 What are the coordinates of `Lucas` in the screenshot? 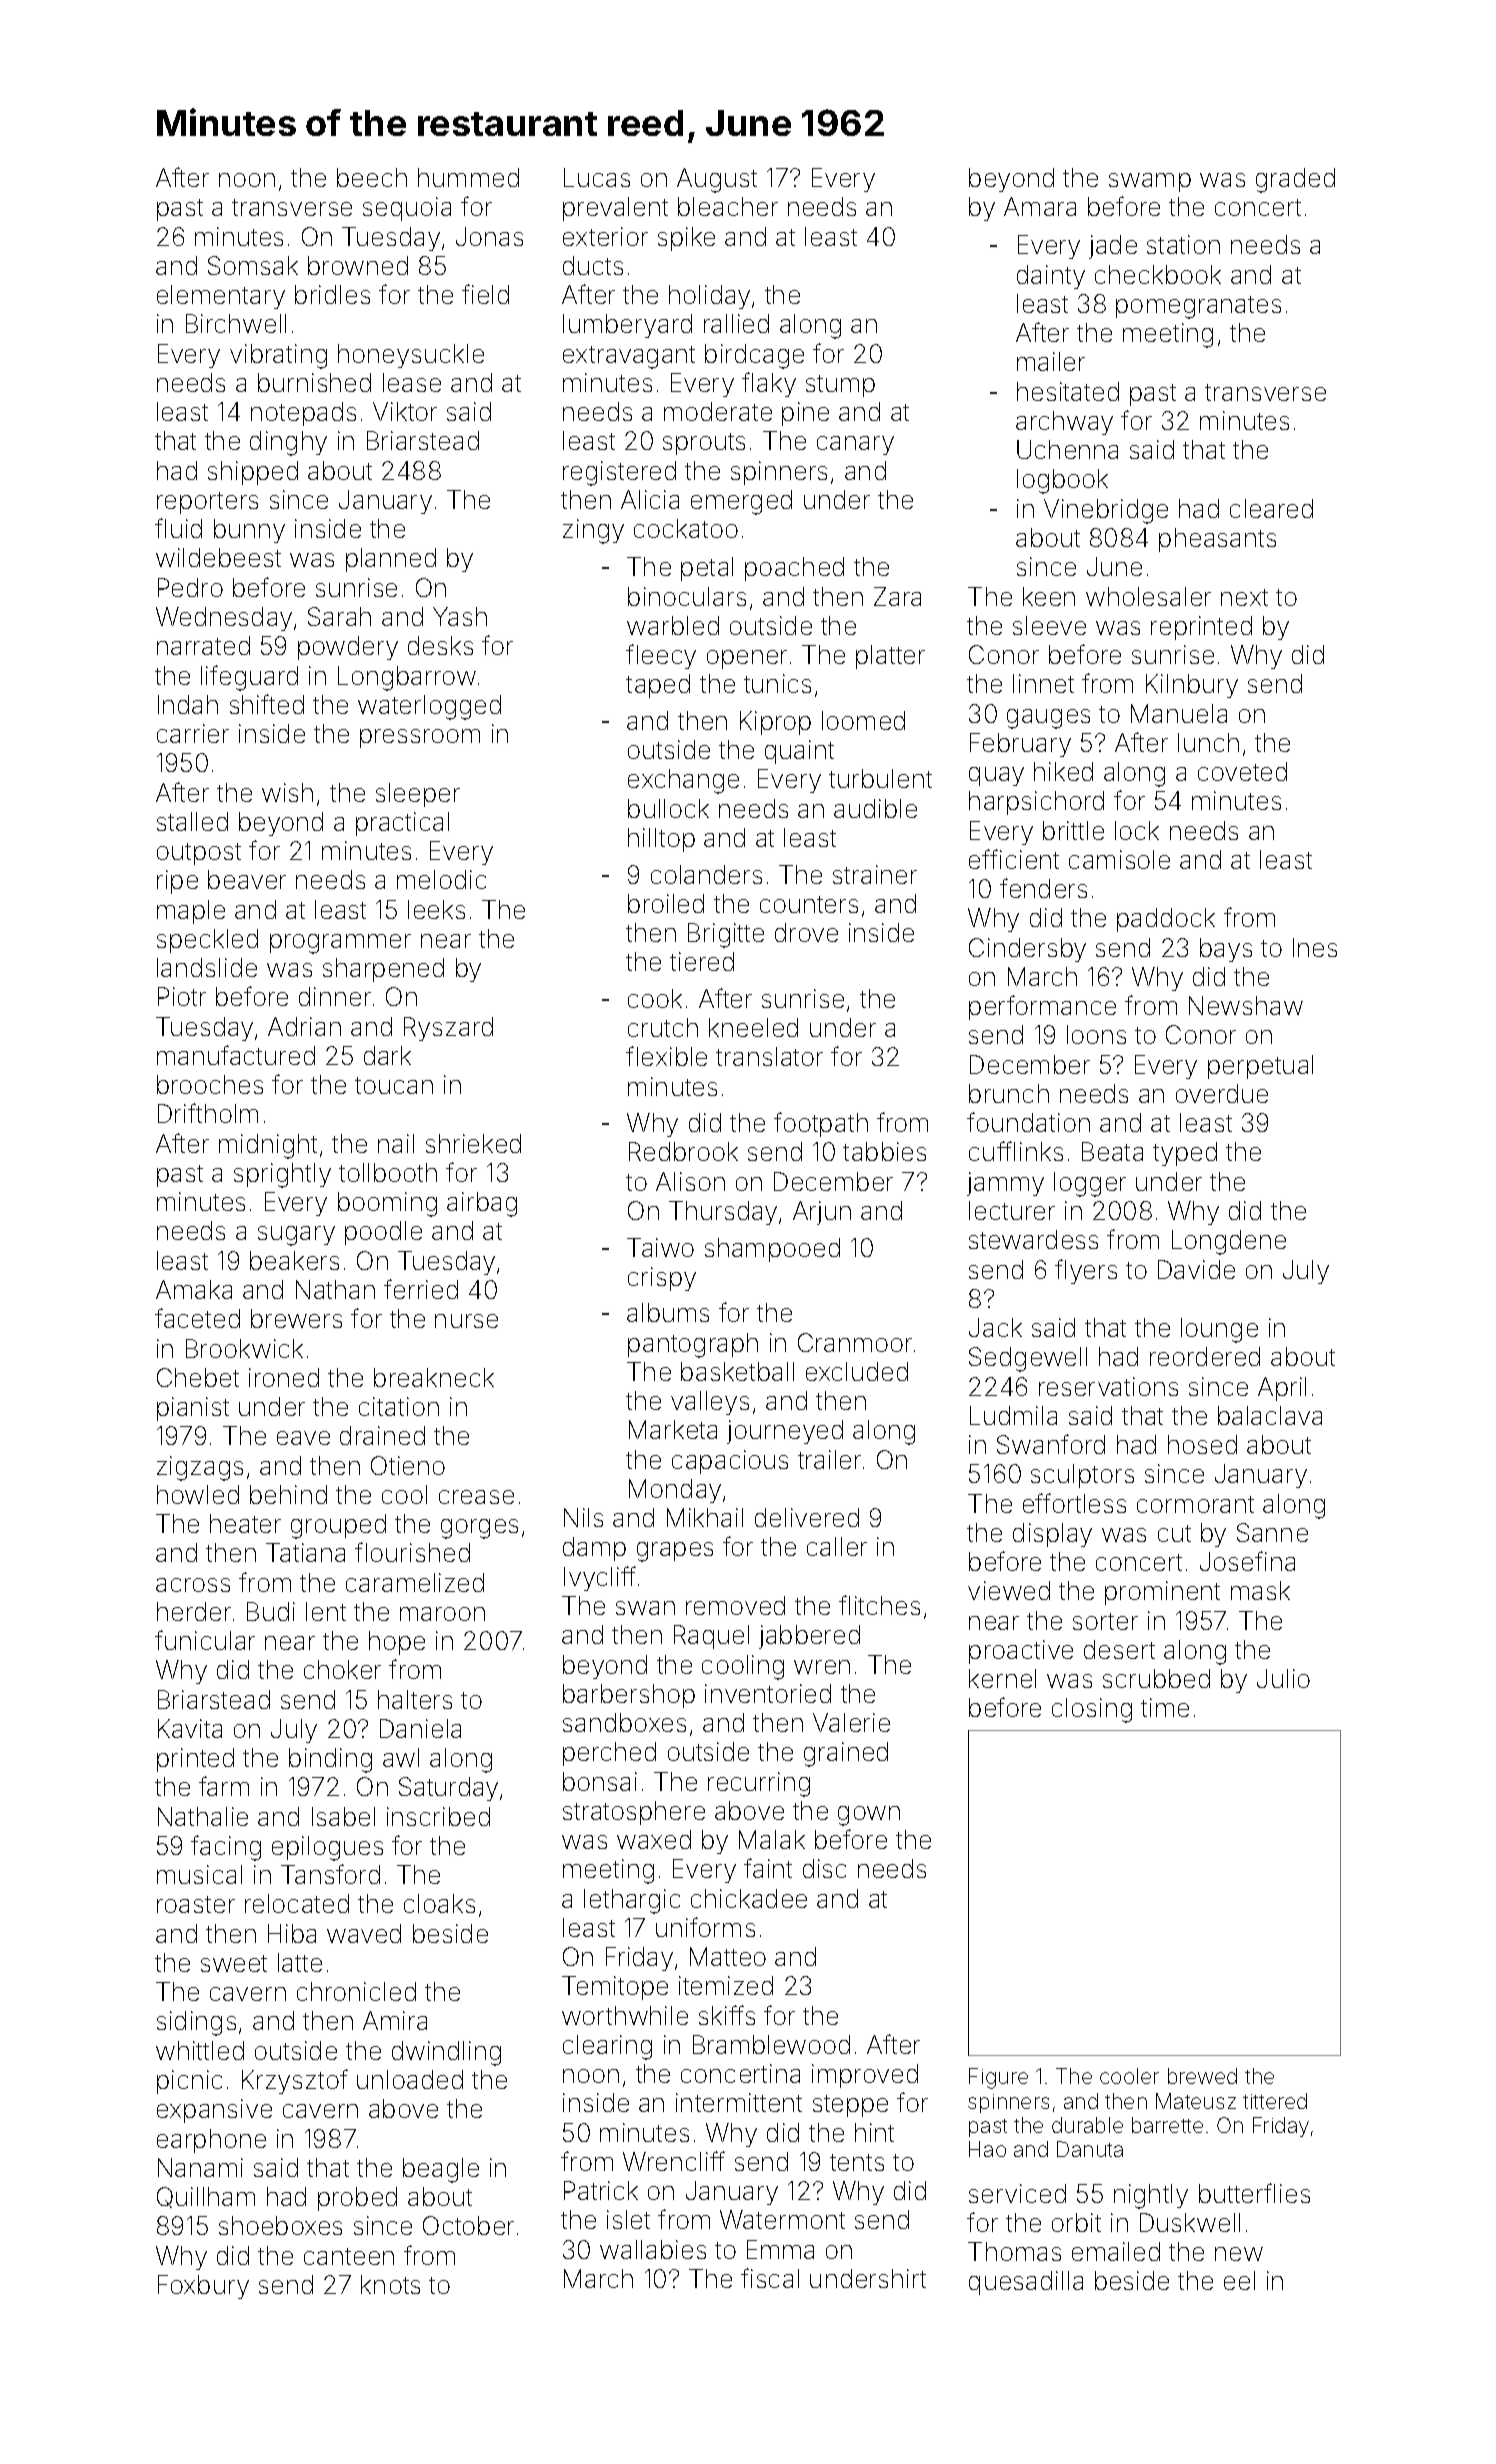 It's located at (597, 177).
